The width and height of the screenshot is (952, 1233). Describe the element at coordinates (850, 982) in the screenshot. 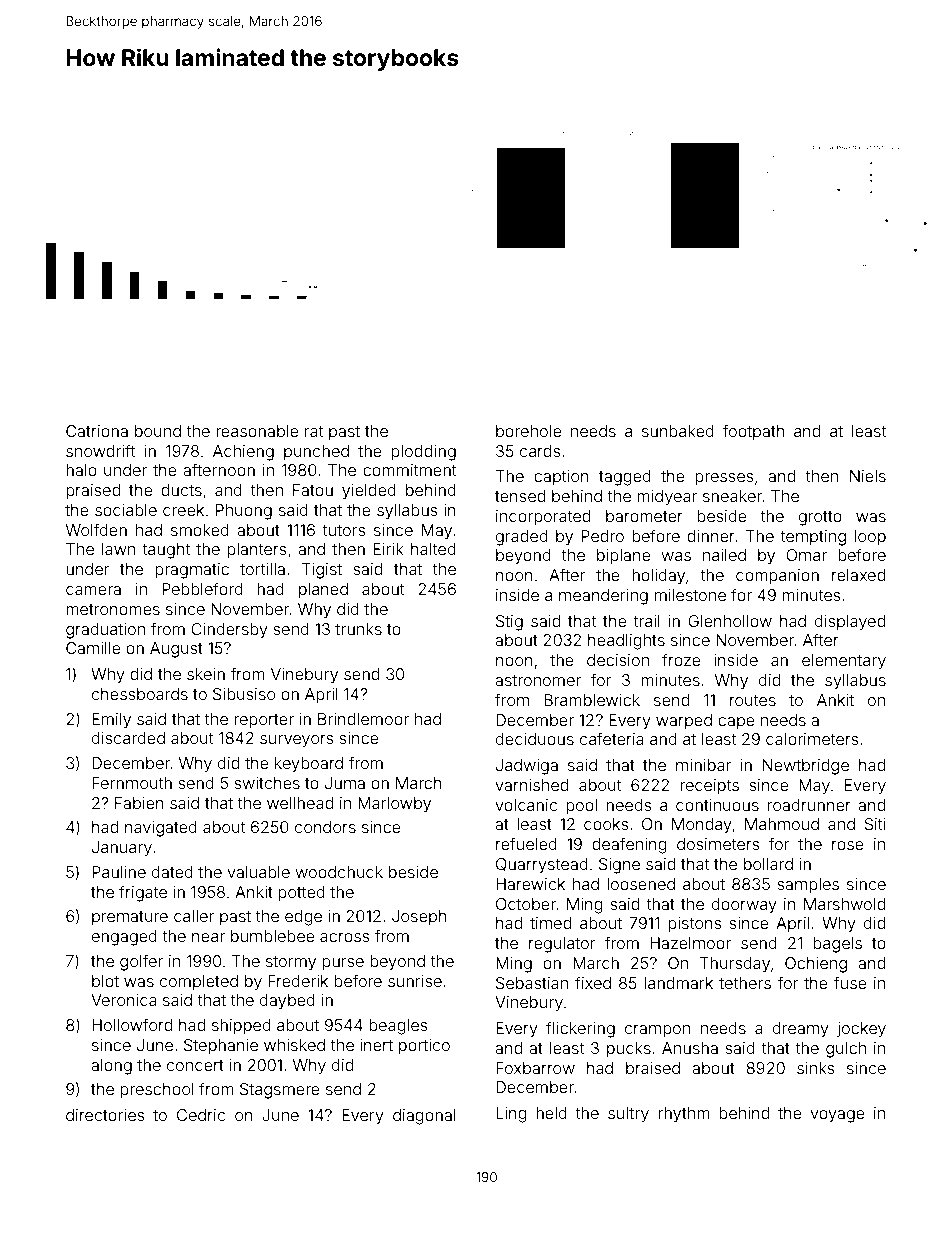

I see `fuse` at that location.
